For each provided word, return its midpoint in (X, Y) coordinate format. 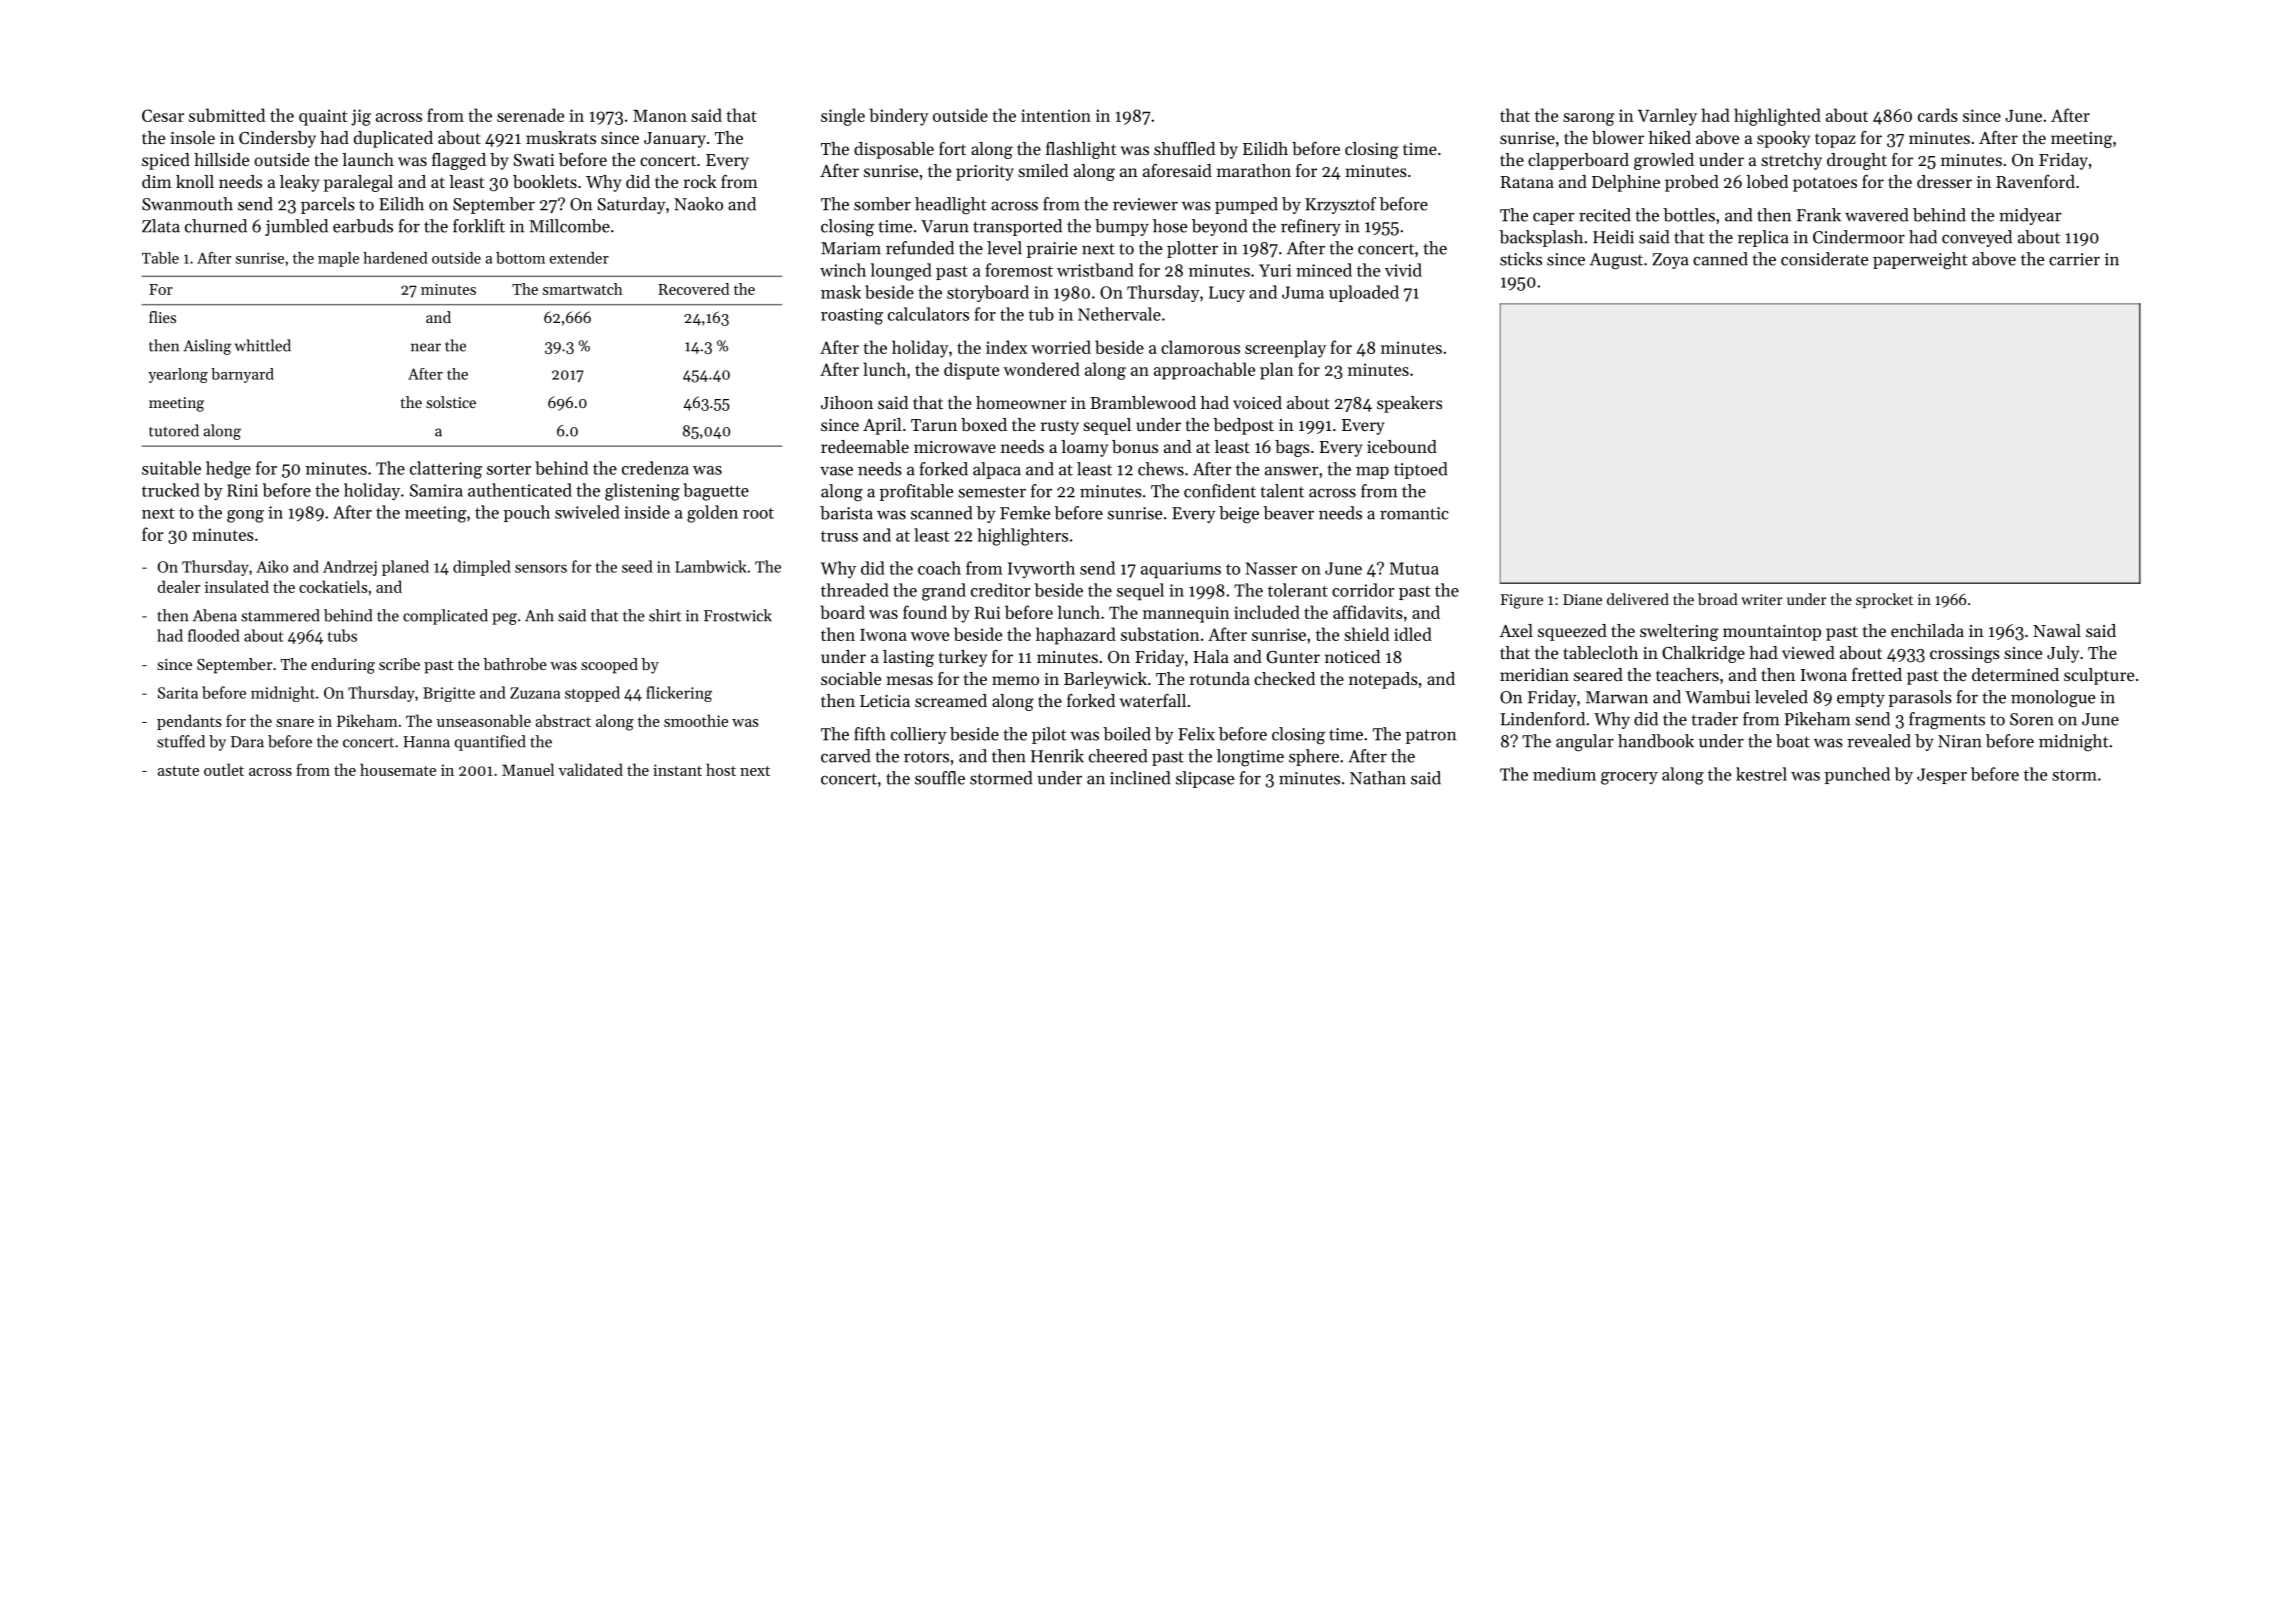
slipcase (1205, 779)
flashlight (1081, 150)
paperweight (1920, 261)
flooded (214, 635)
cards (1938, 115)
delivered (1638, 599)
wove (930, 636)
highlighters (1022, 537)
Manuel (528, 769)
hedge (228, 470)
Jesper (1942, 776)
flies (162, 317)
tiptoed (1420, 470)
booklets (545, 181)
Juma (1303, 292)
